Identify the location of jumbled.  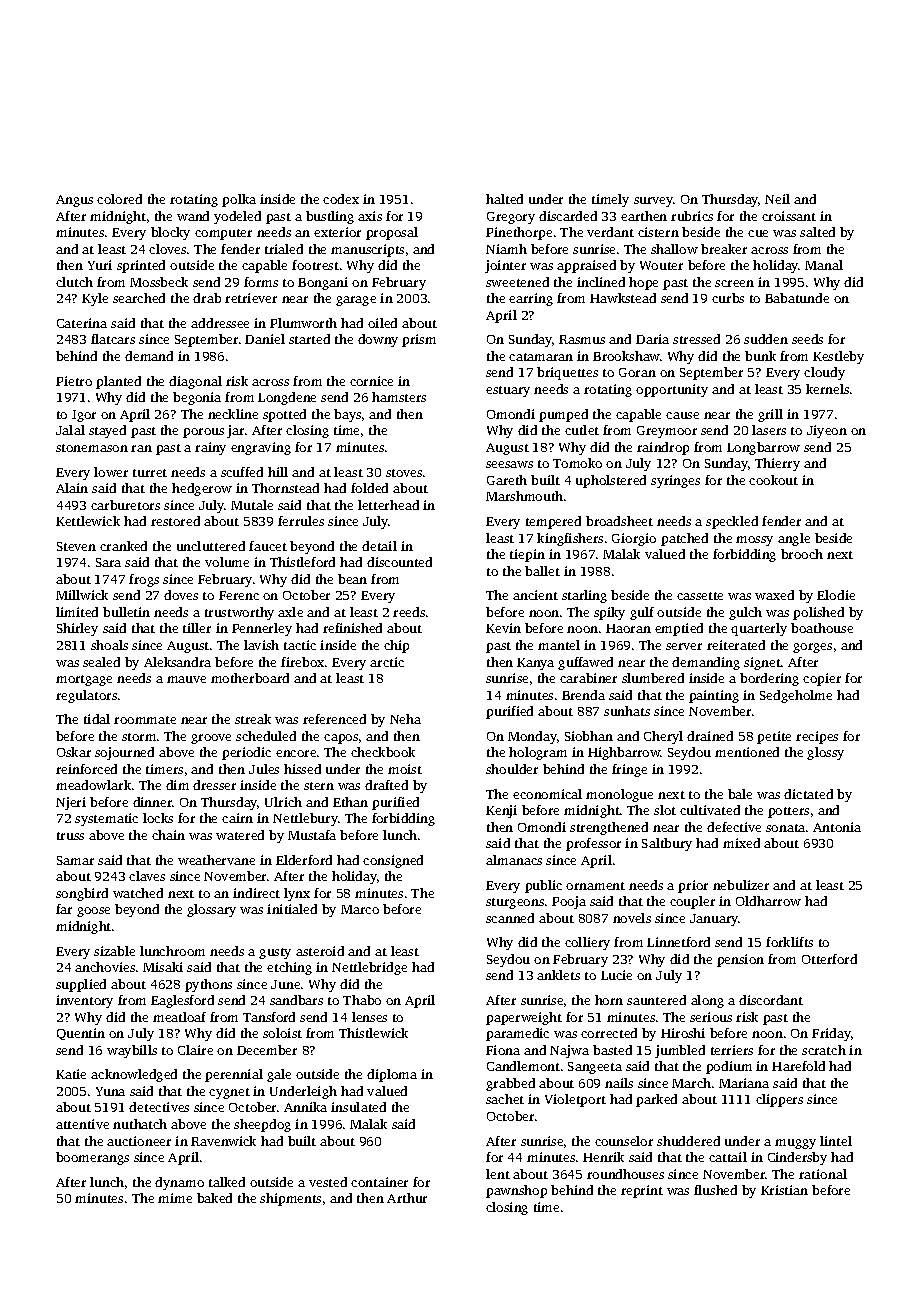
(680, 1051).
